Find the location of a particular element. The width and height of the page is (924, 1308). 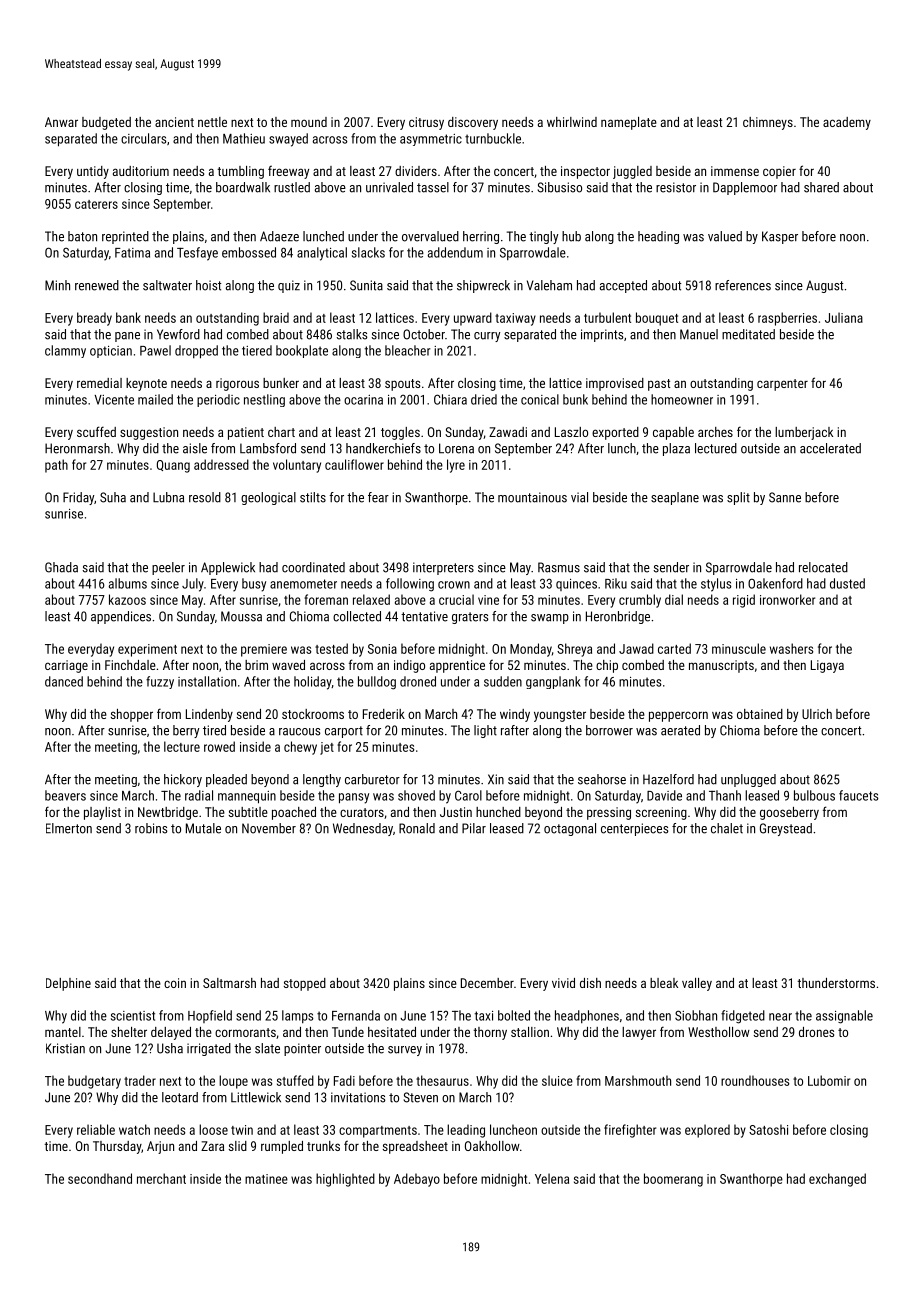

meditated is located at coordinates (748, 334).
